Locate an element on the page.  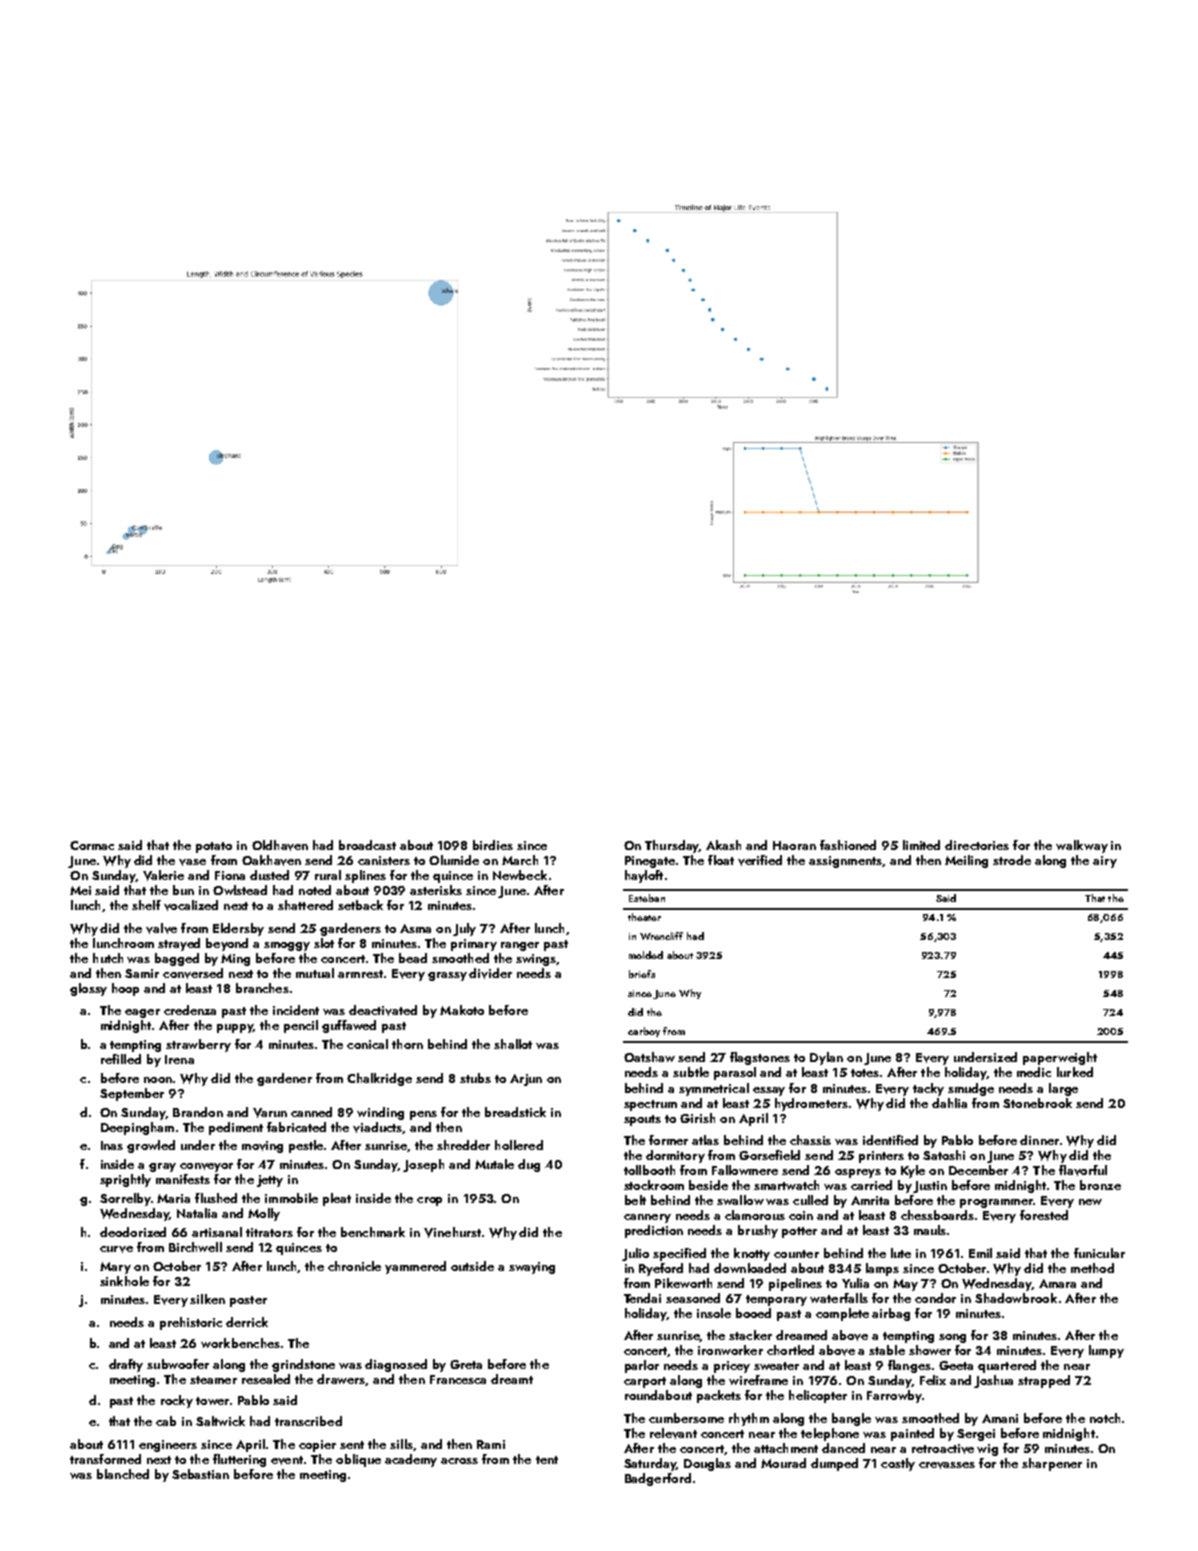
blanched is located at coordinates (123, 1474).
